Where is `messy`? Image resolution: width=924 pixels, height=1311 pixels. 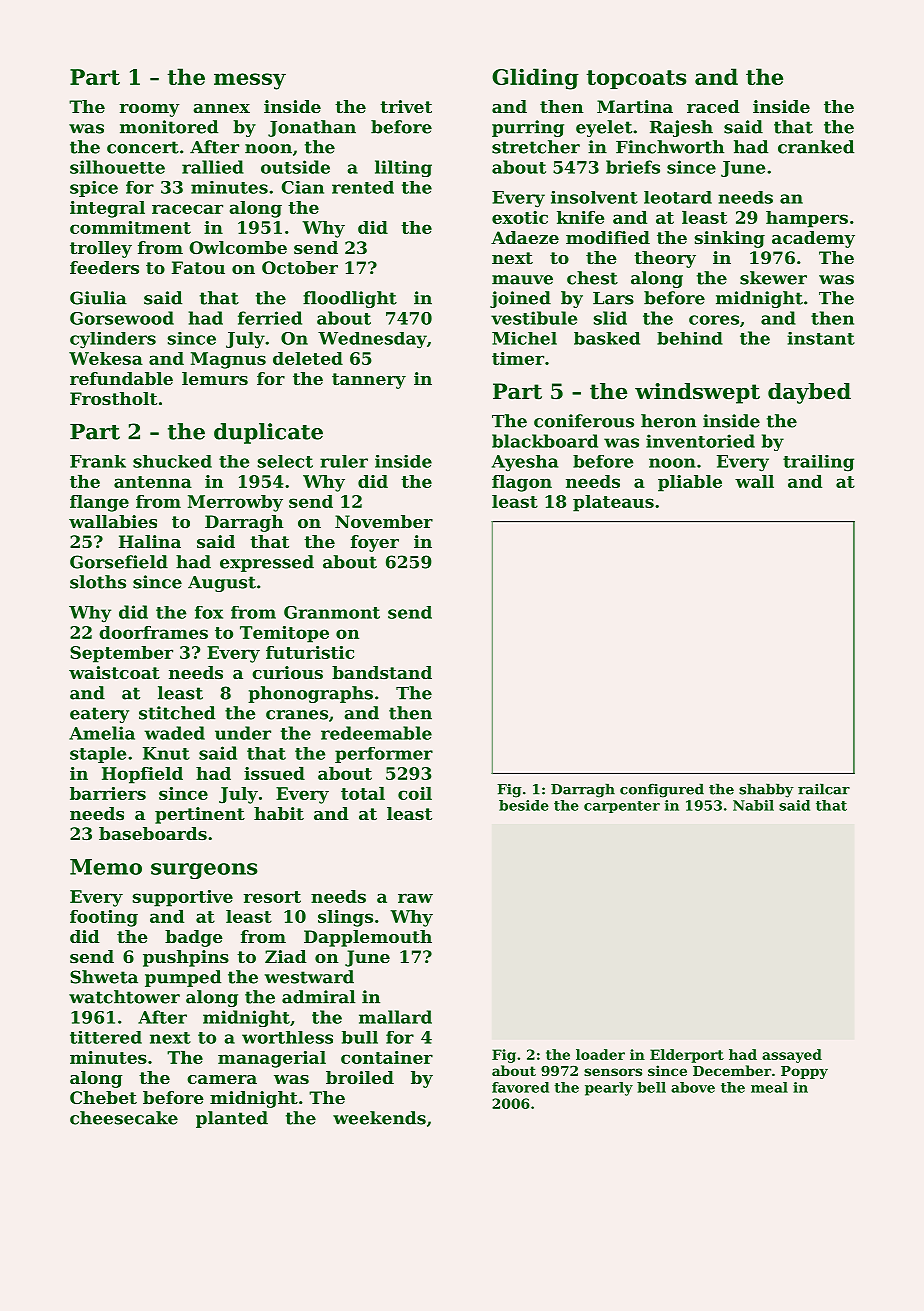 messy is located at coordinates (250, 81).
